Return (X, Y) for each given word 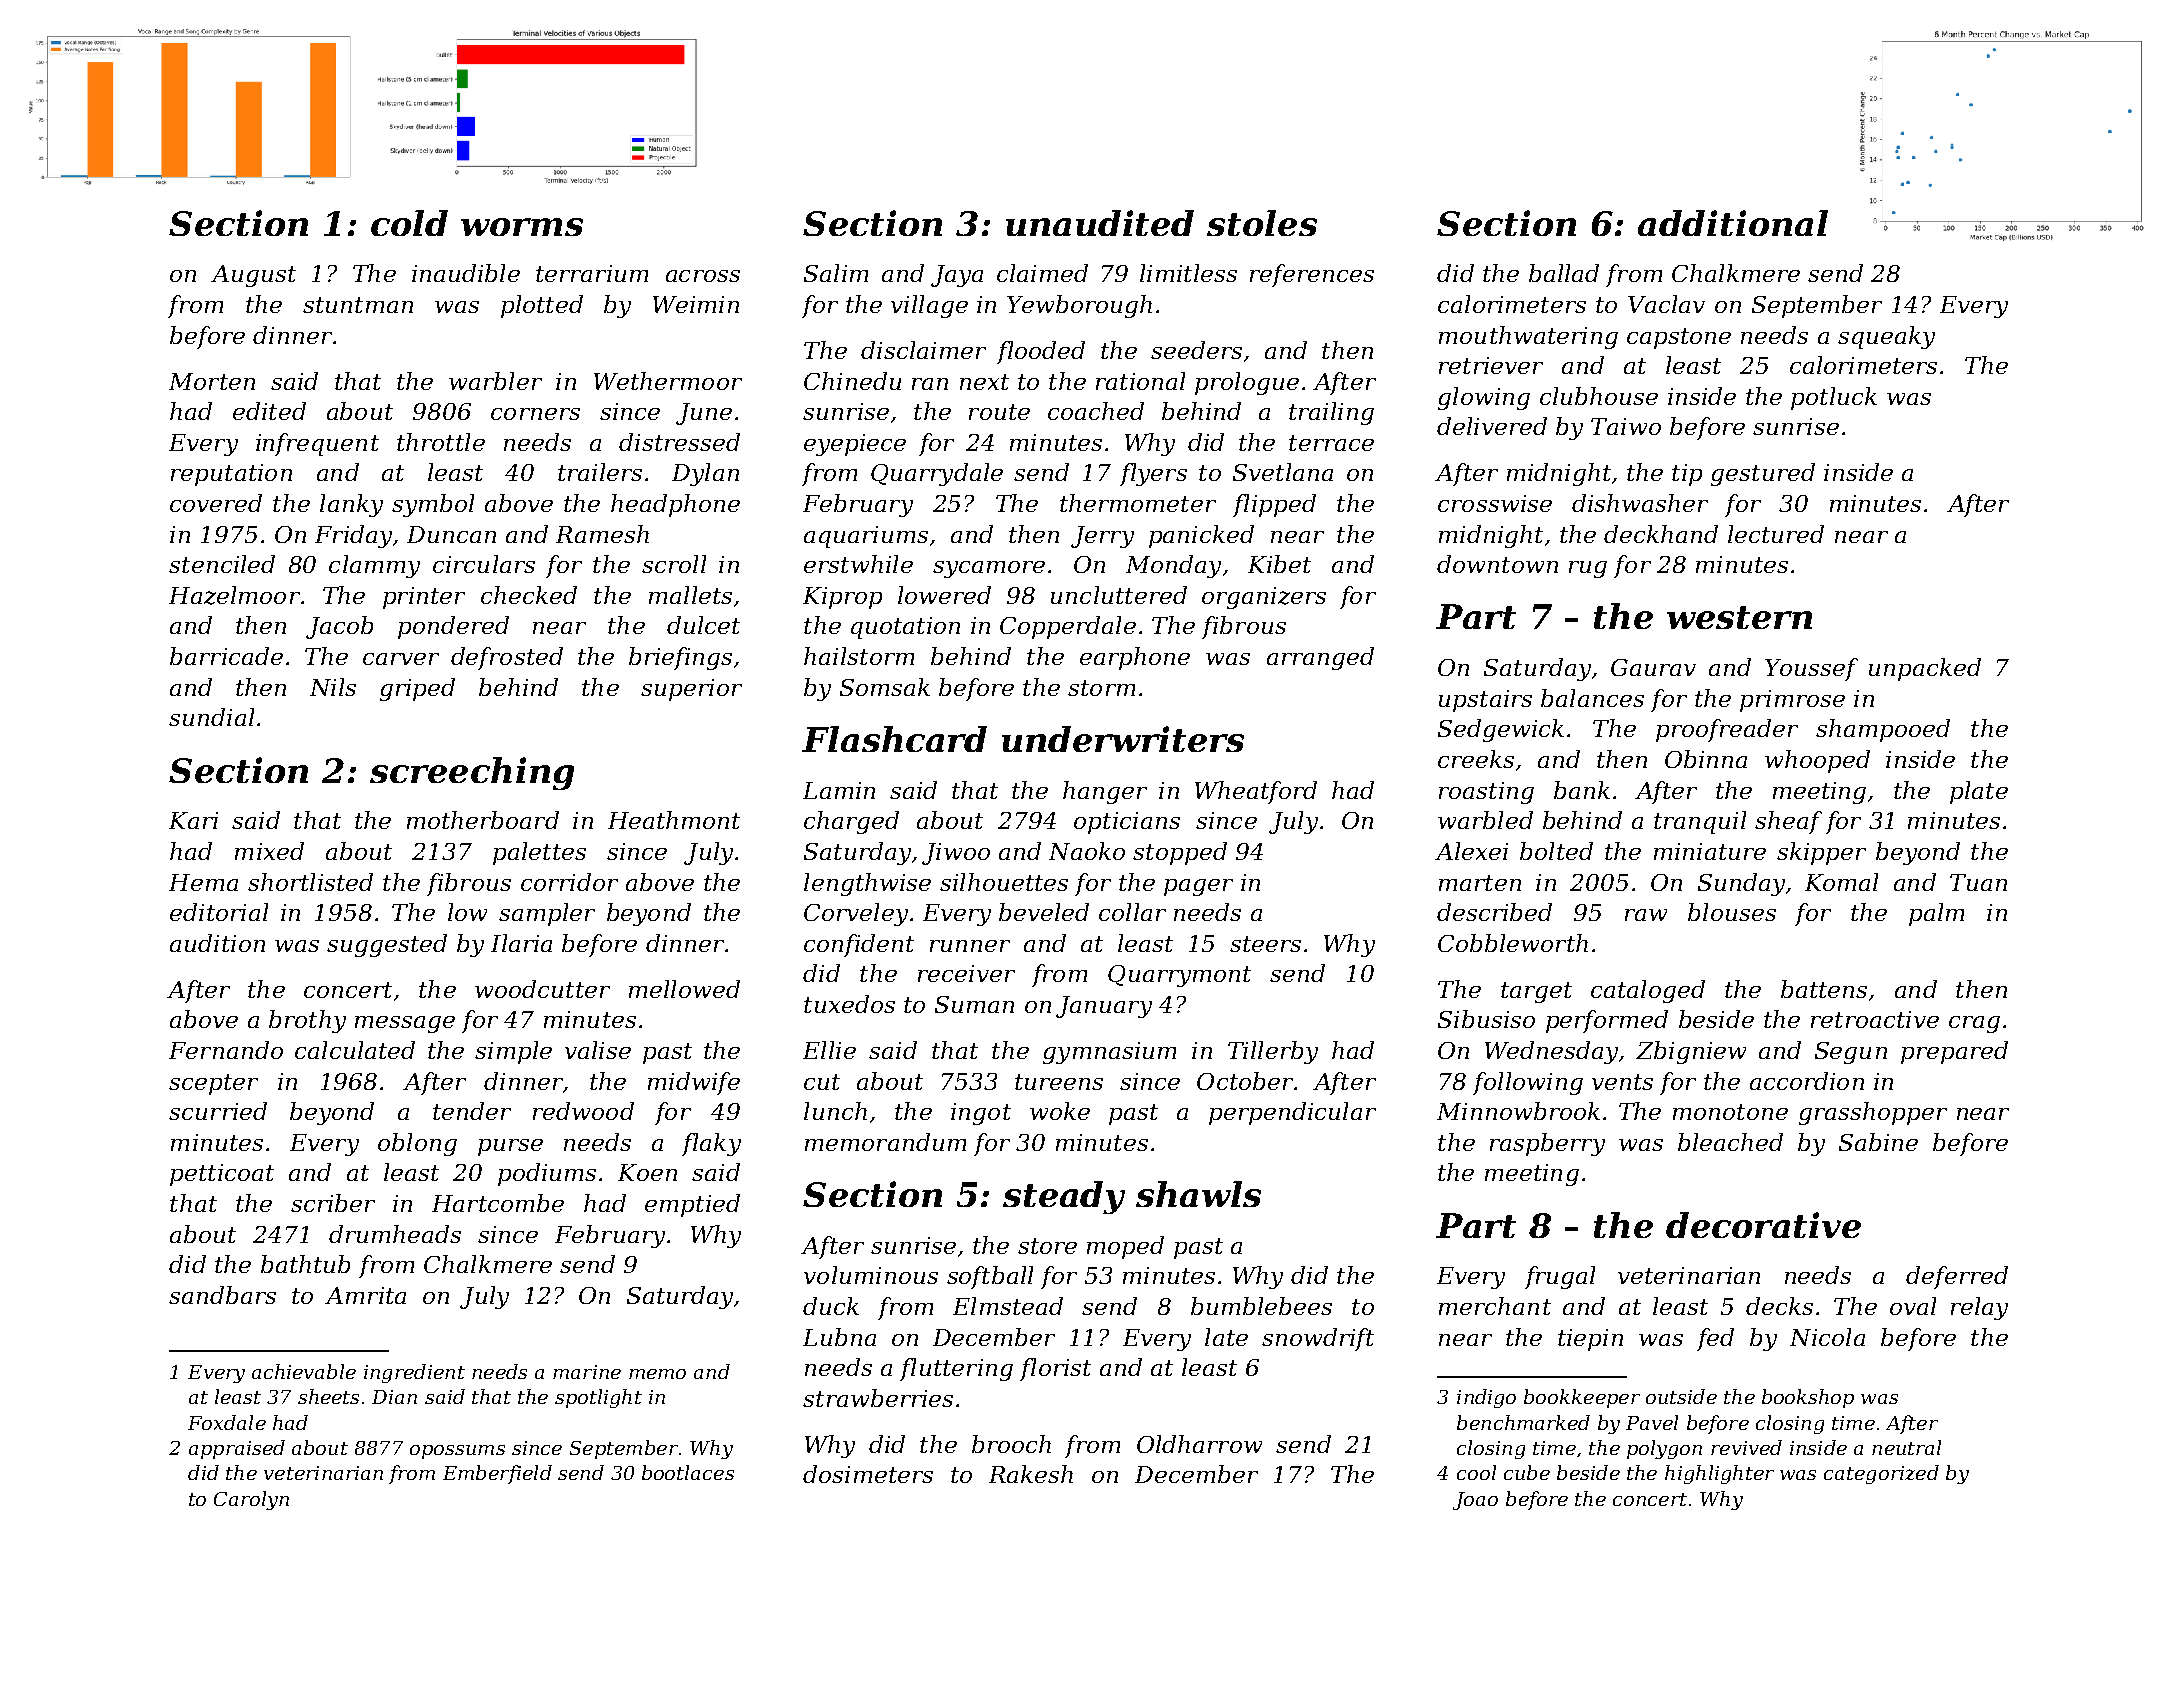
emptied (692, 1205)
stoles (1262, 223)
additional (1733, 223)
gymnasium (1109, 1053)
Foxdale (227, 1422)
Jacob (339, 627)
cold (409, 223)
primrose (1792, 701)
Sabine (1878, 1142)
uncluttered (1119, 595)
